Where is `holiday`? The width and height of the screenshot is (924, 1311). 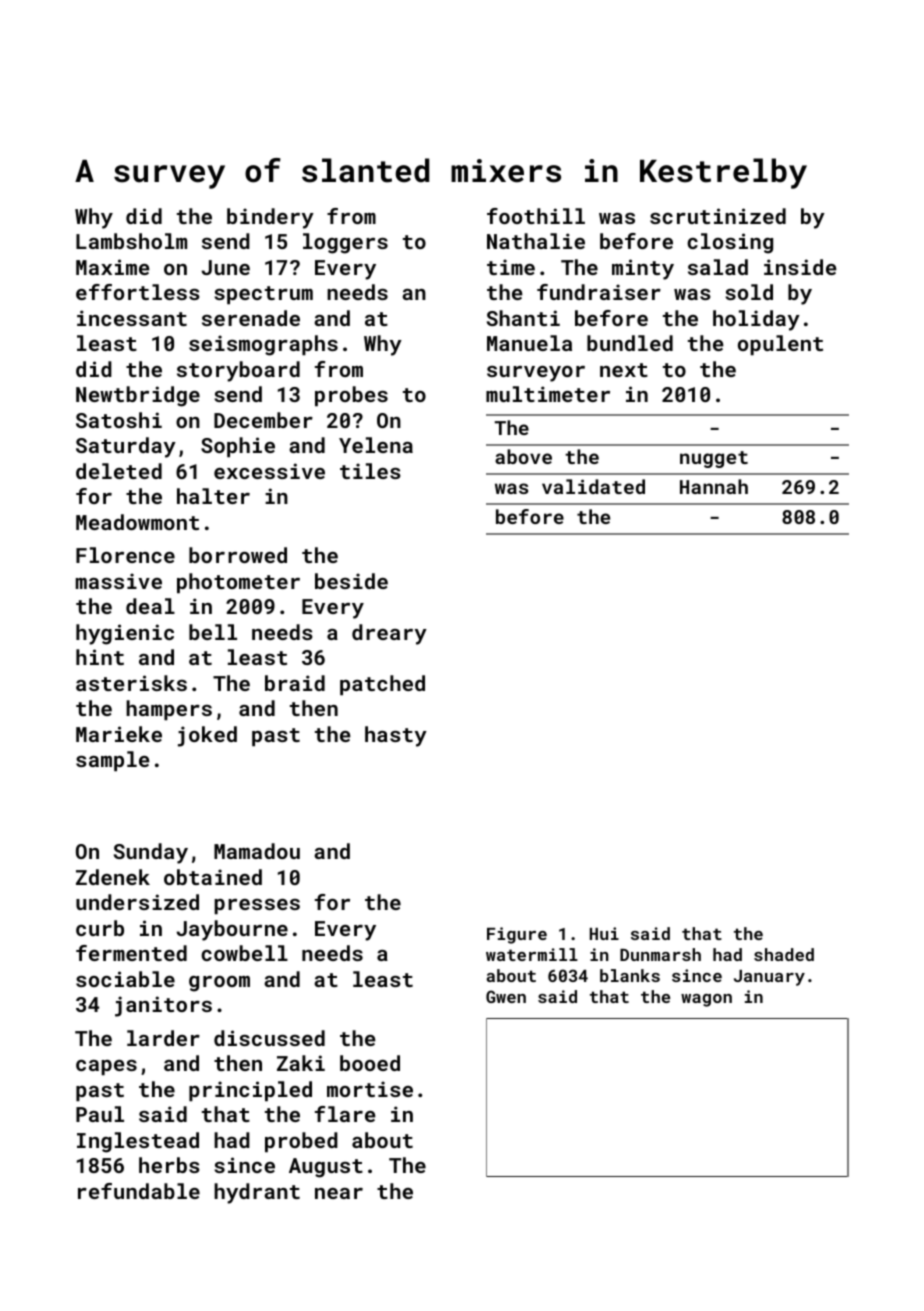 holiday is located at coordinates (756, 320).
